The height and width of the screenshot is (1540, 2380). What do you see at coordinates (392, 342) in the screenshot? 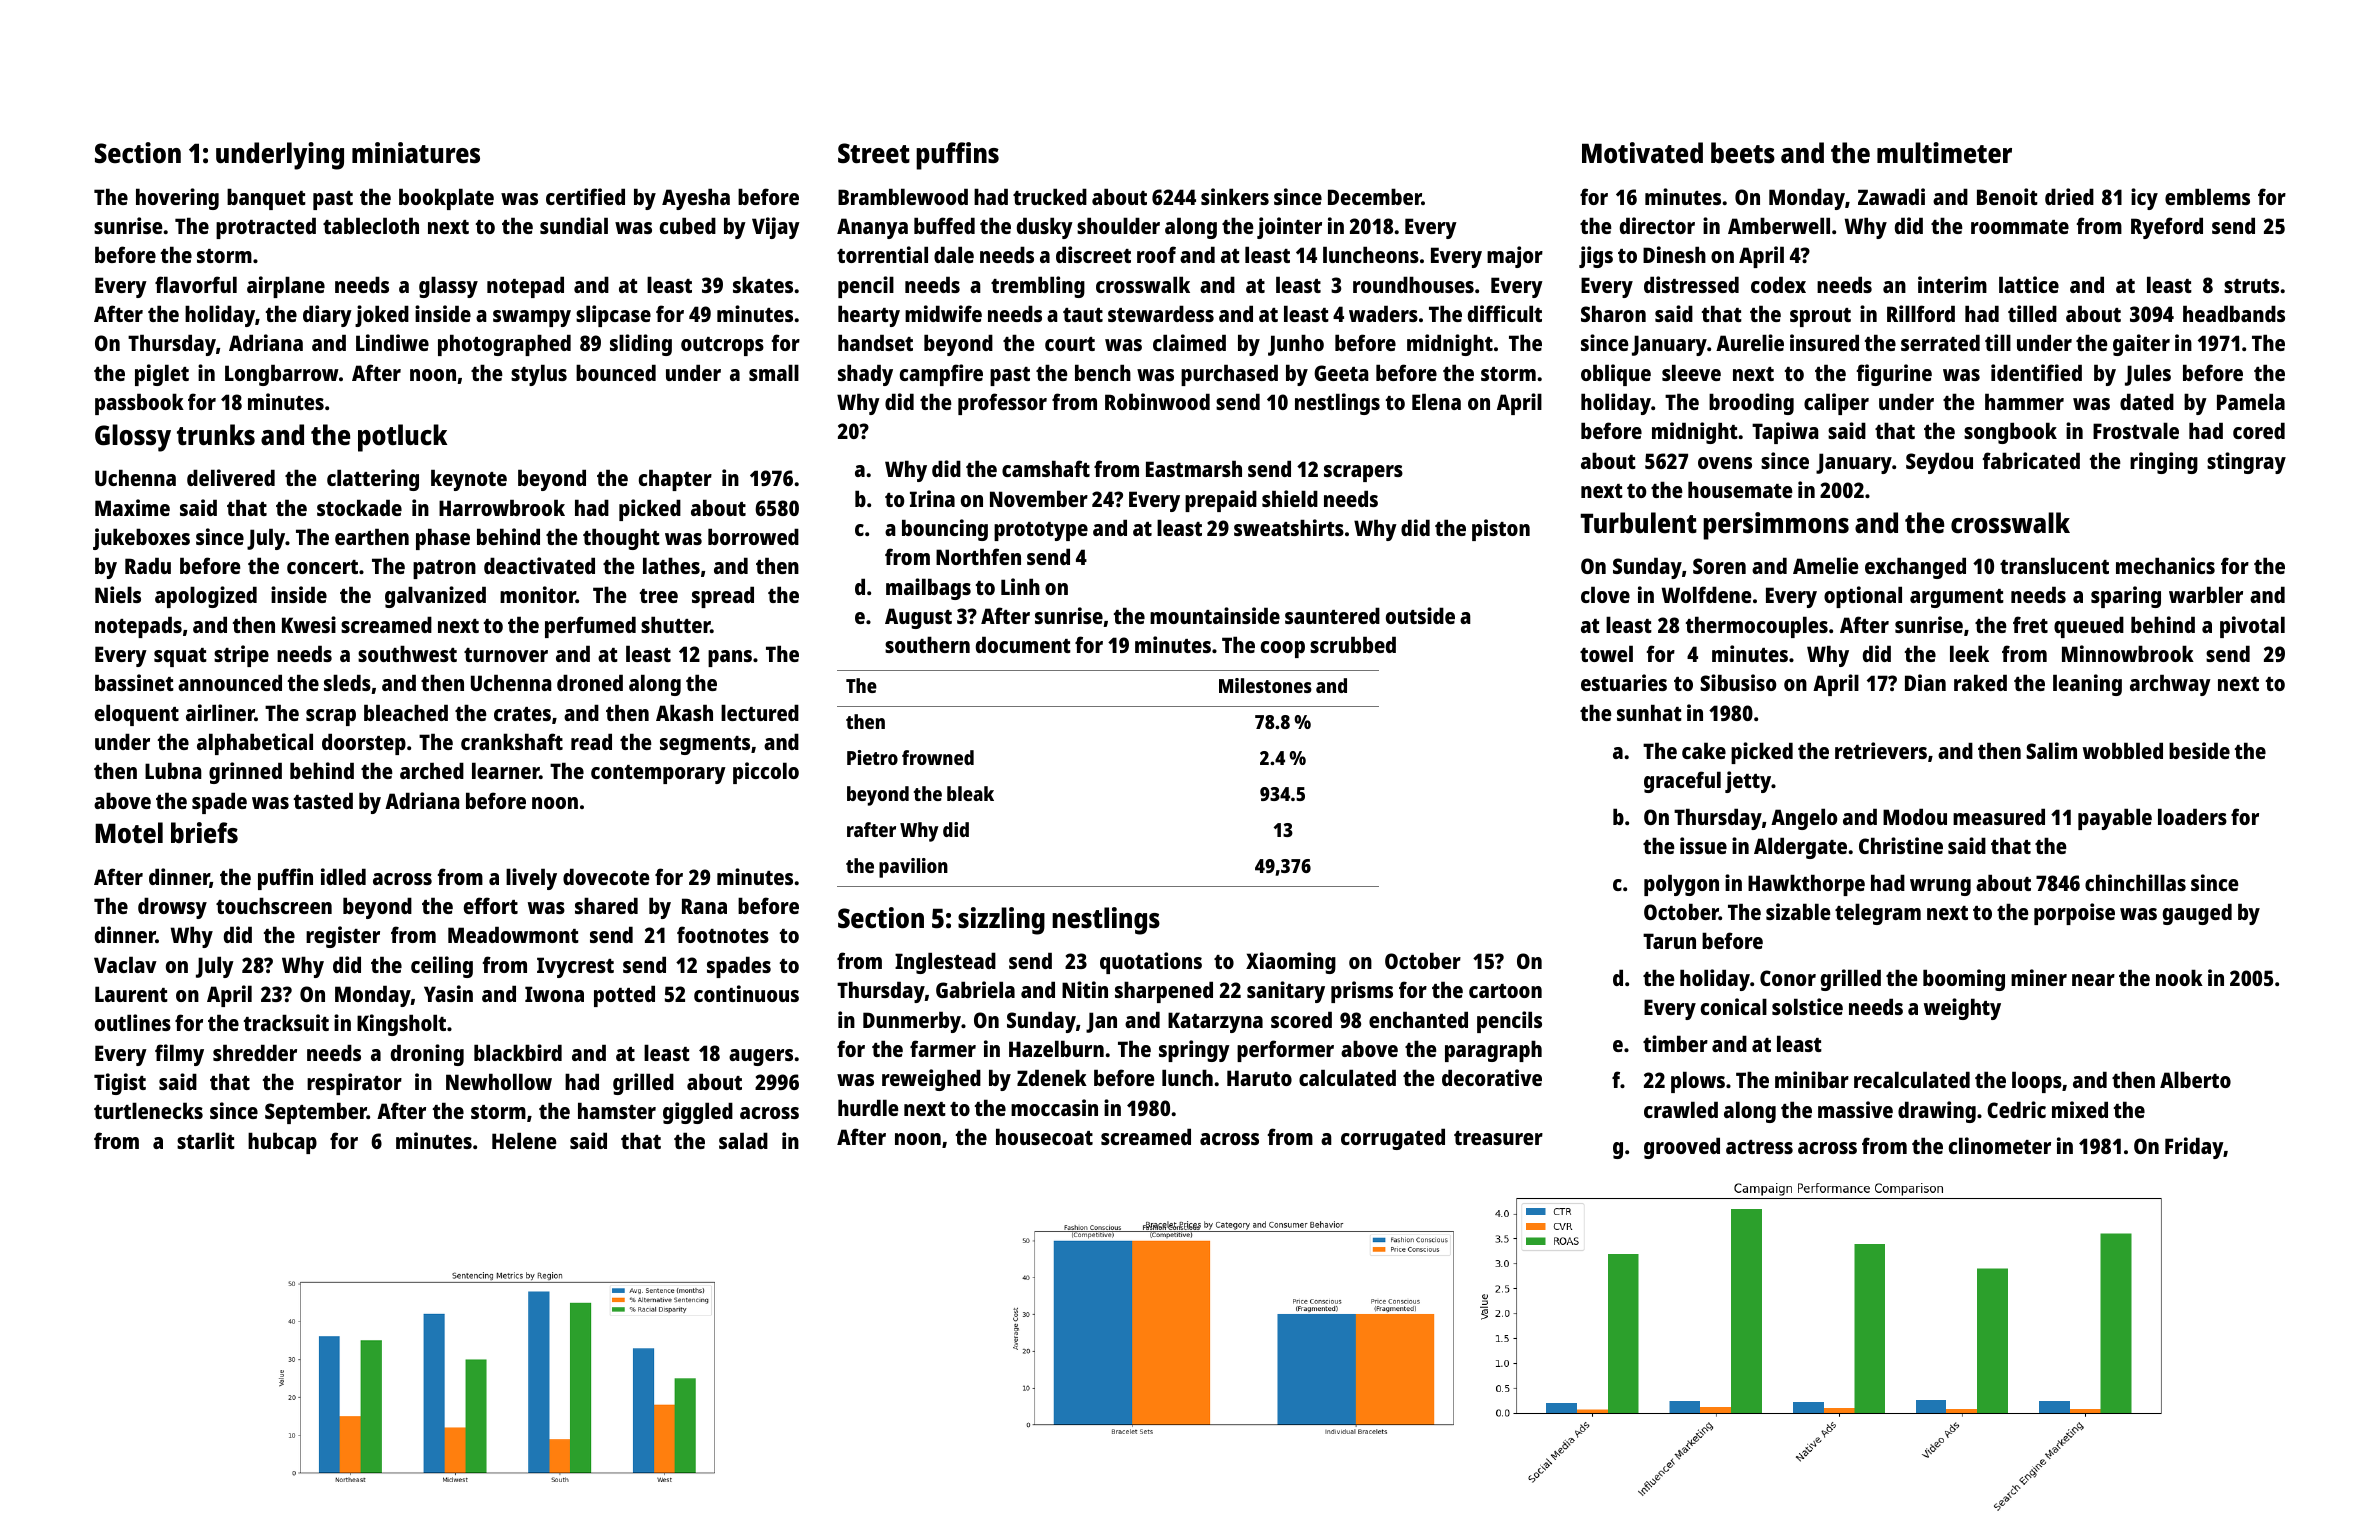
I see `Lindiwe` at bounding box center [392, 342].
